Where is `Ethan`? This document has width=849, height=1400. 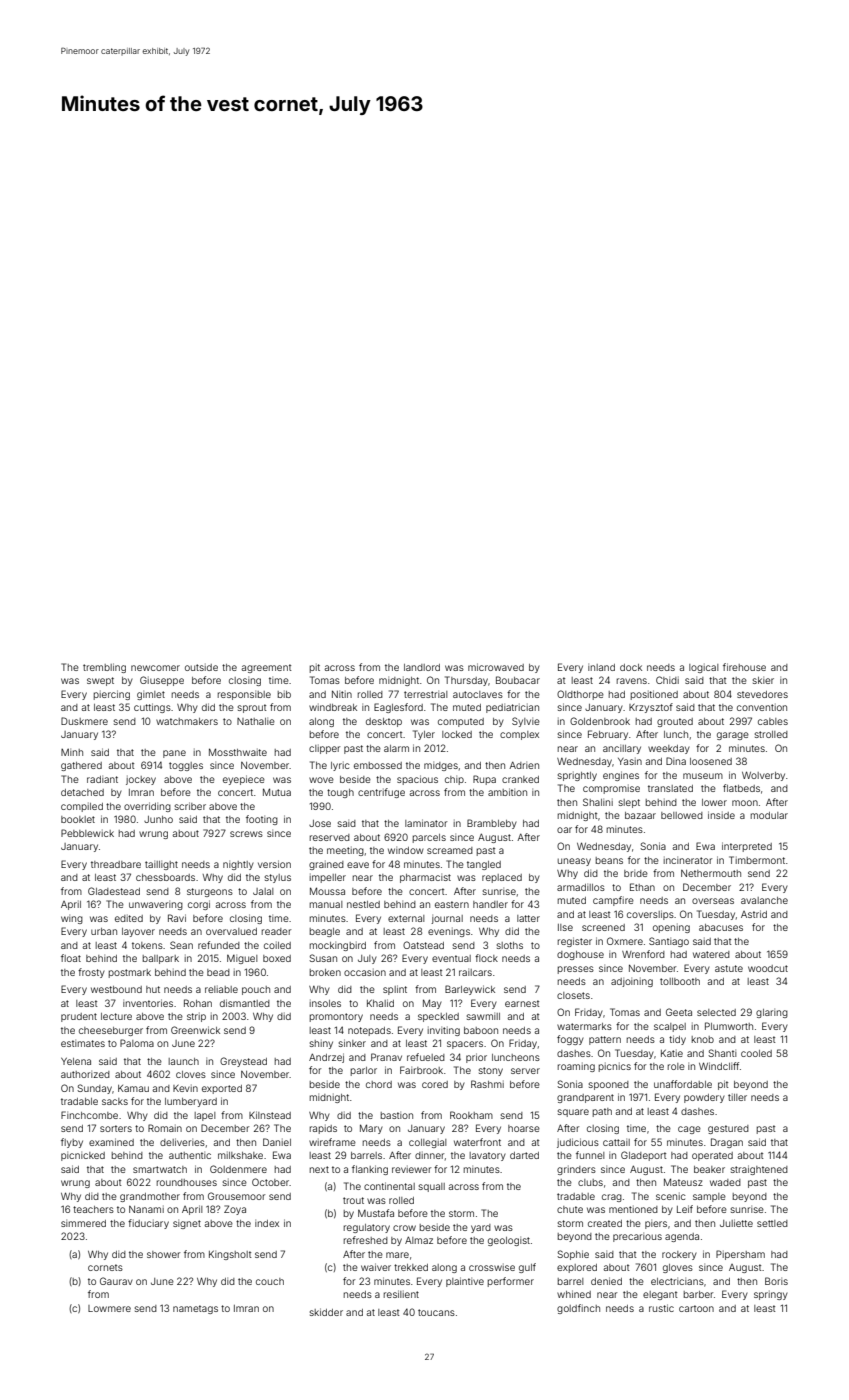
Ethan is located at coordinates (642, 887).
